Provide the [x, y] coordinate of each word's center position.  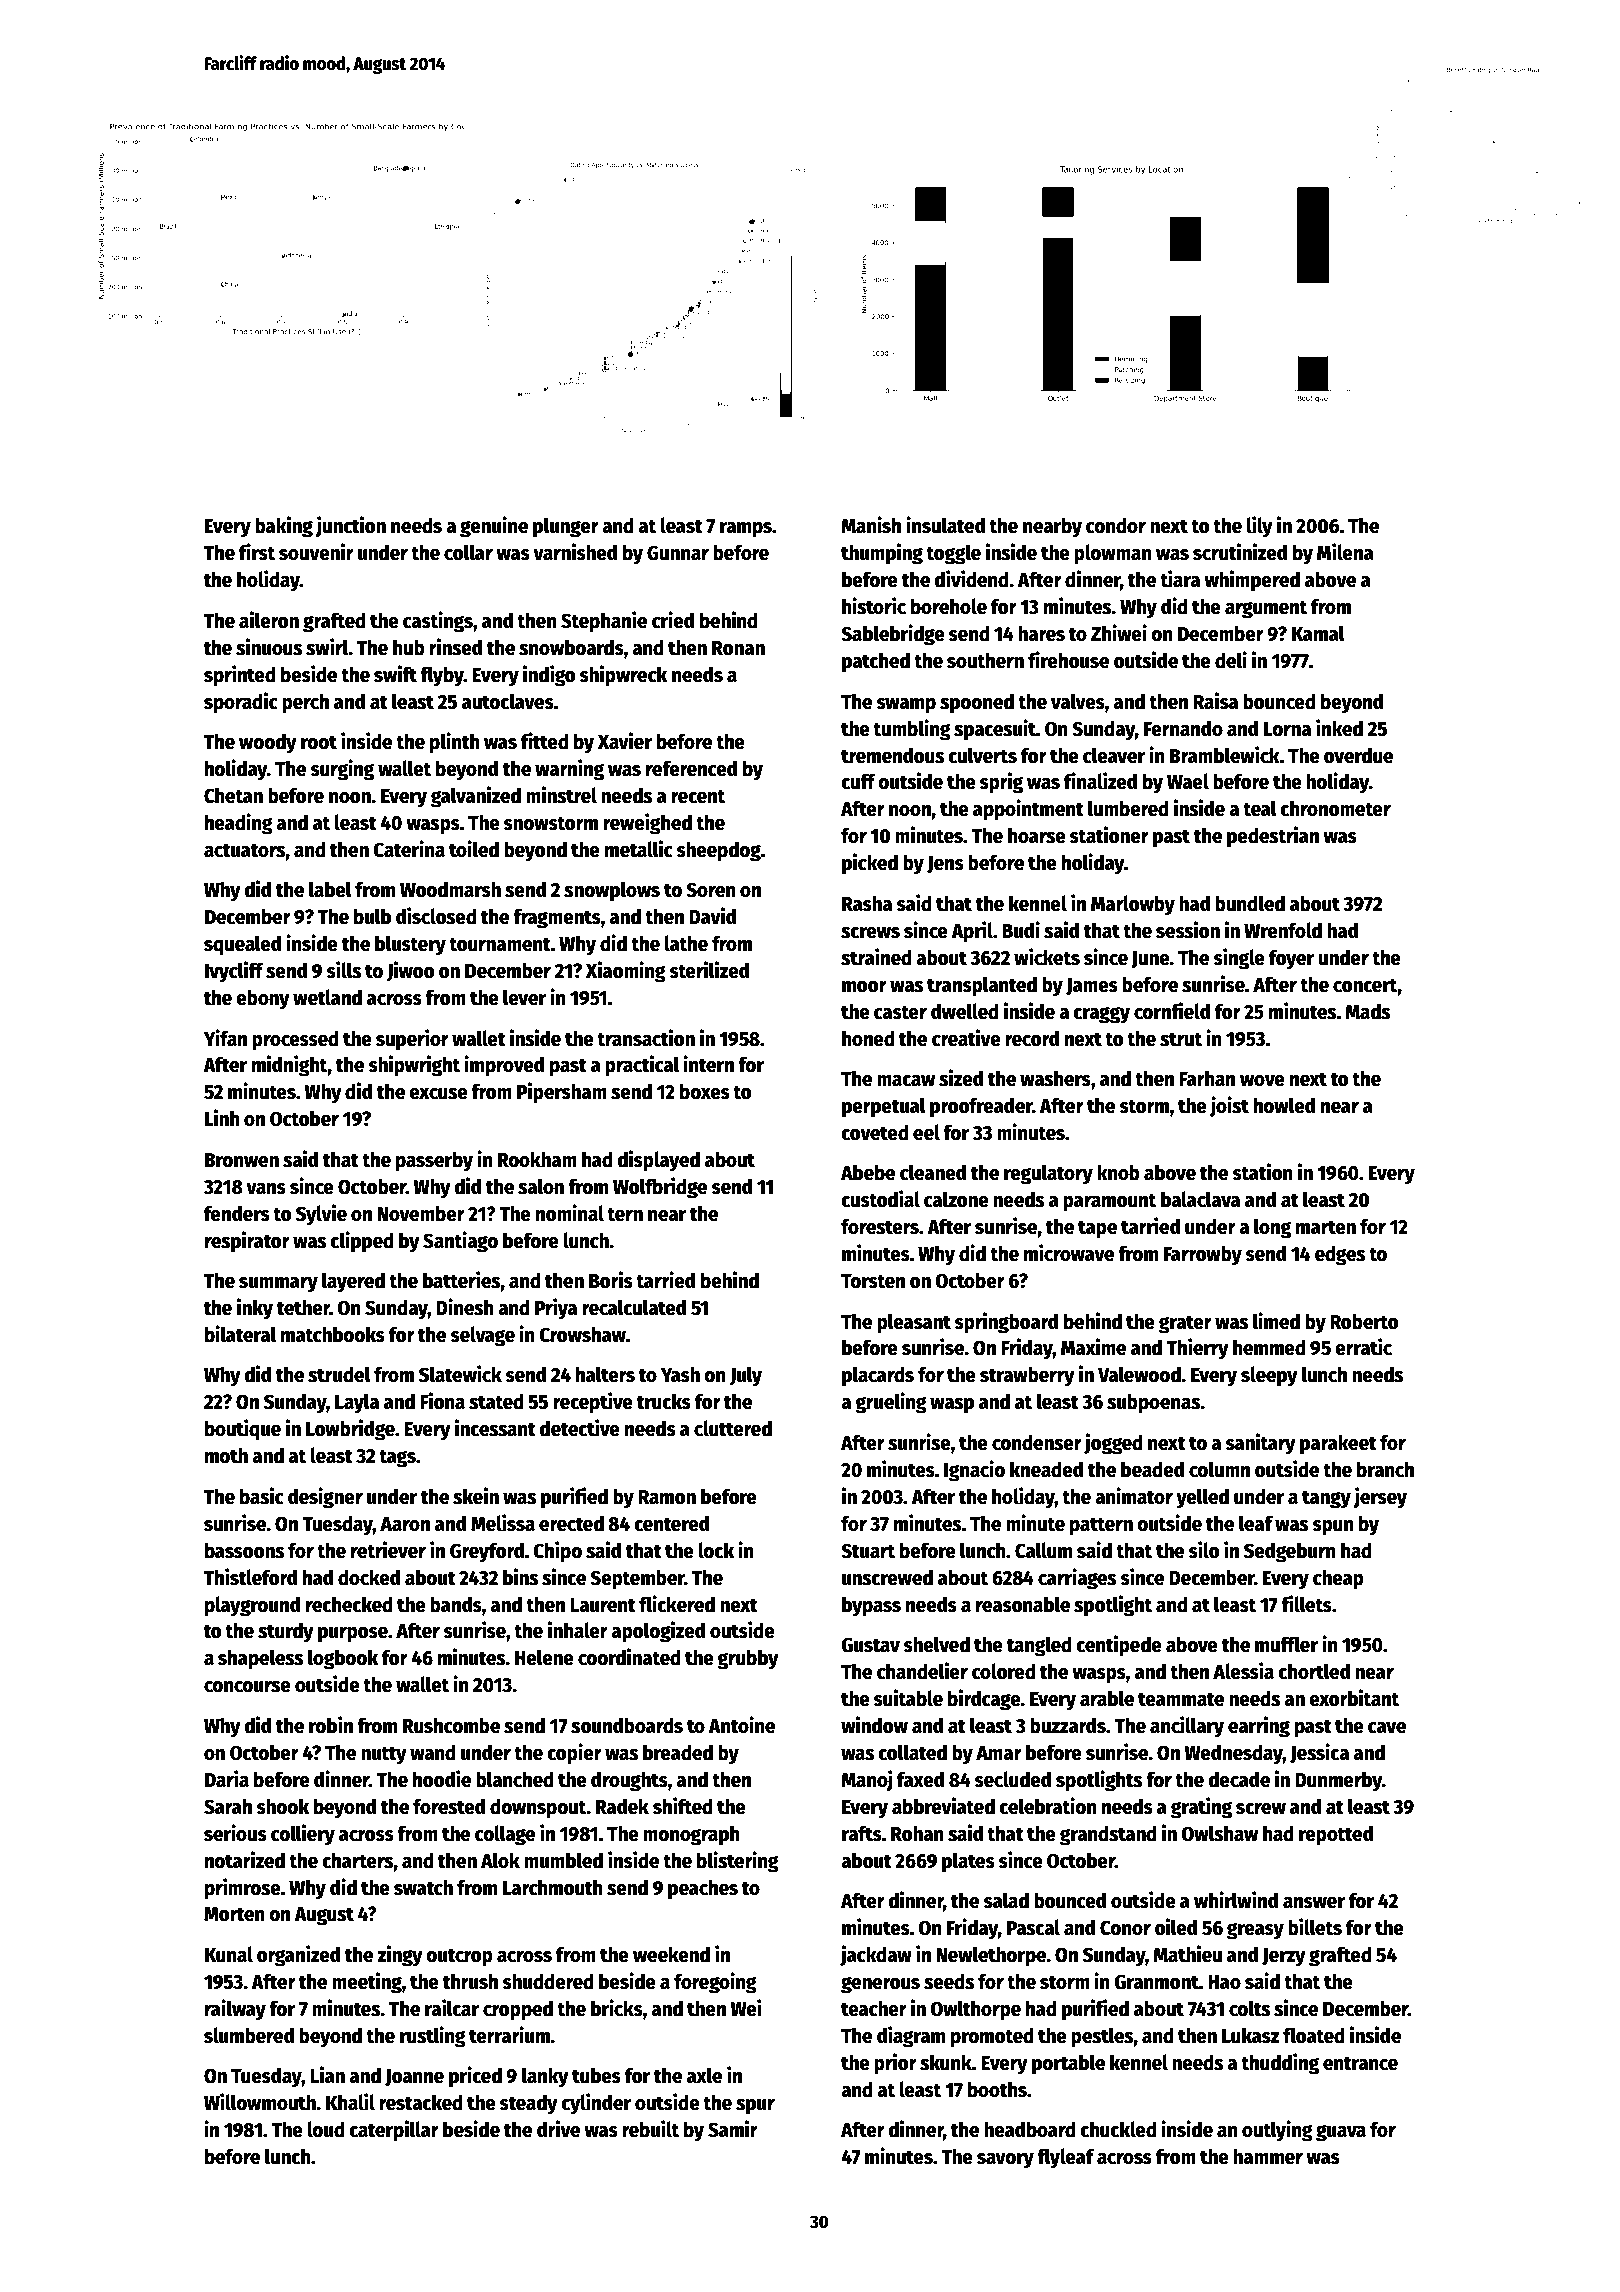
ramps [746, 530]
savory [1005, 2161]
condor [1116, 525]
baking [284, 527]
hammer [1268, 2156]
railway [235, 2010]
